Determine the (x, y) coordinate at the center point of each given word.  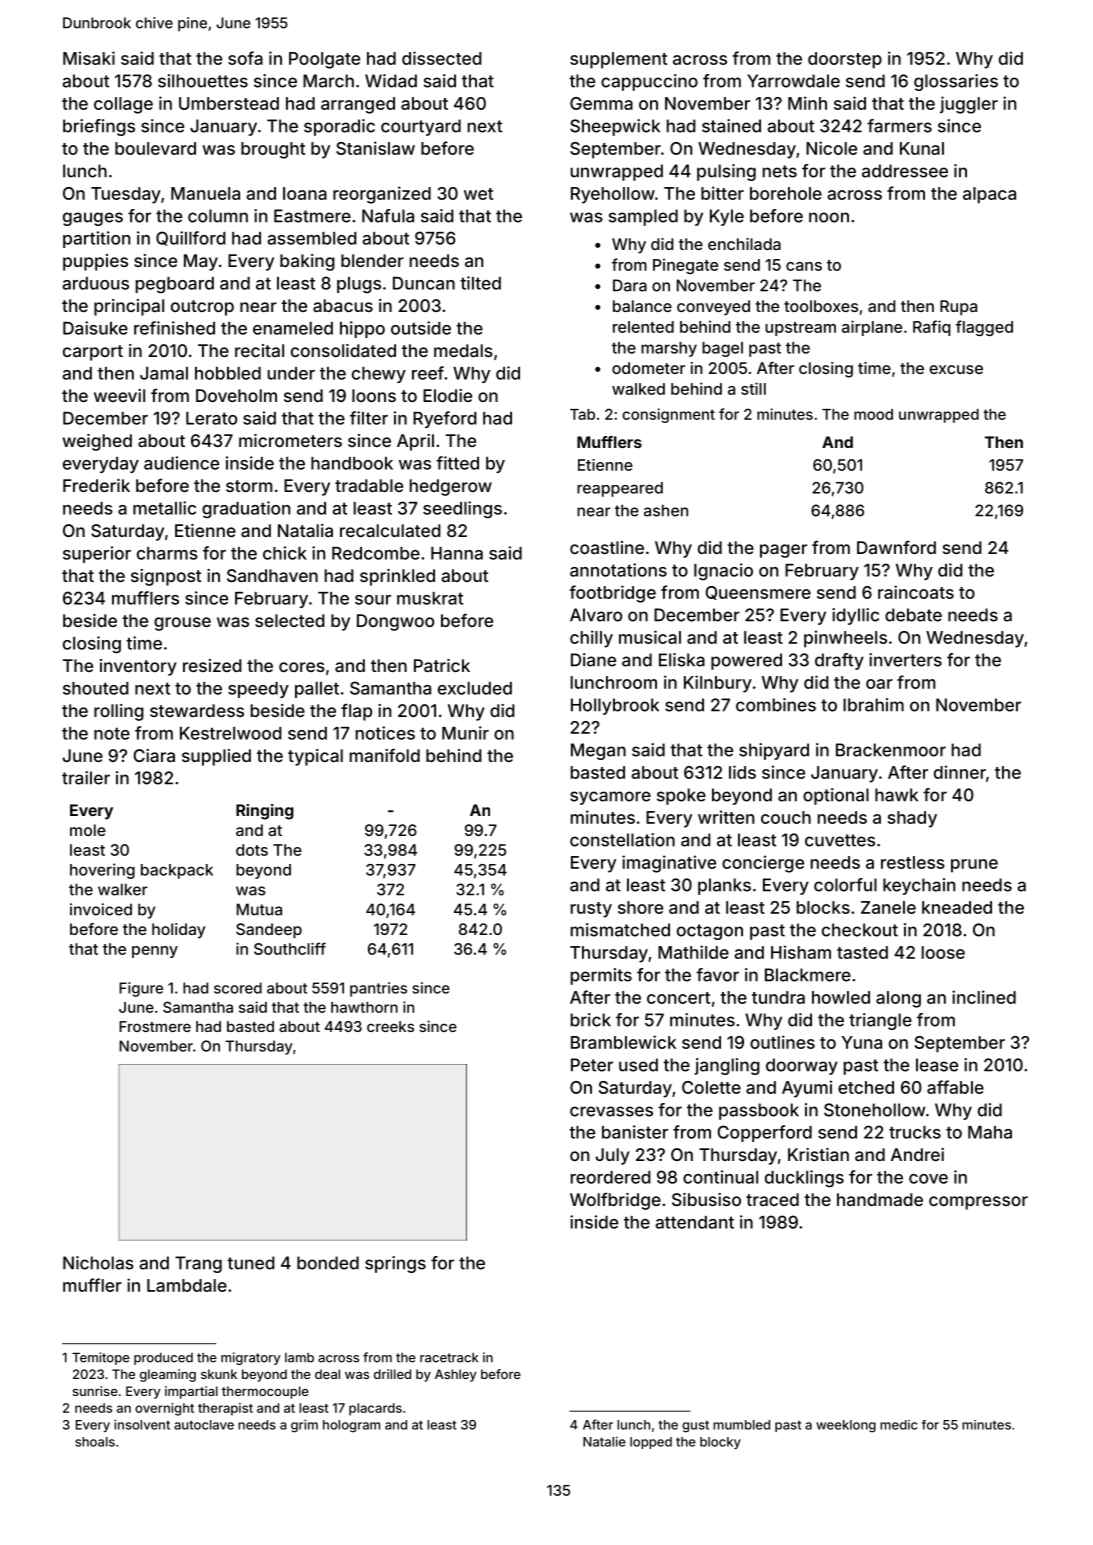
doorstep (845, 60)
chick (285, 553)
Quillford (191, 238)
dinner (960, 772)
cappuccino (649, 82)
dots (252, 850)
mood (873, 414)
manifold (385, 755)
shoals (95, 1442)
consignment (668, 415)
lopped (651, 1443)
